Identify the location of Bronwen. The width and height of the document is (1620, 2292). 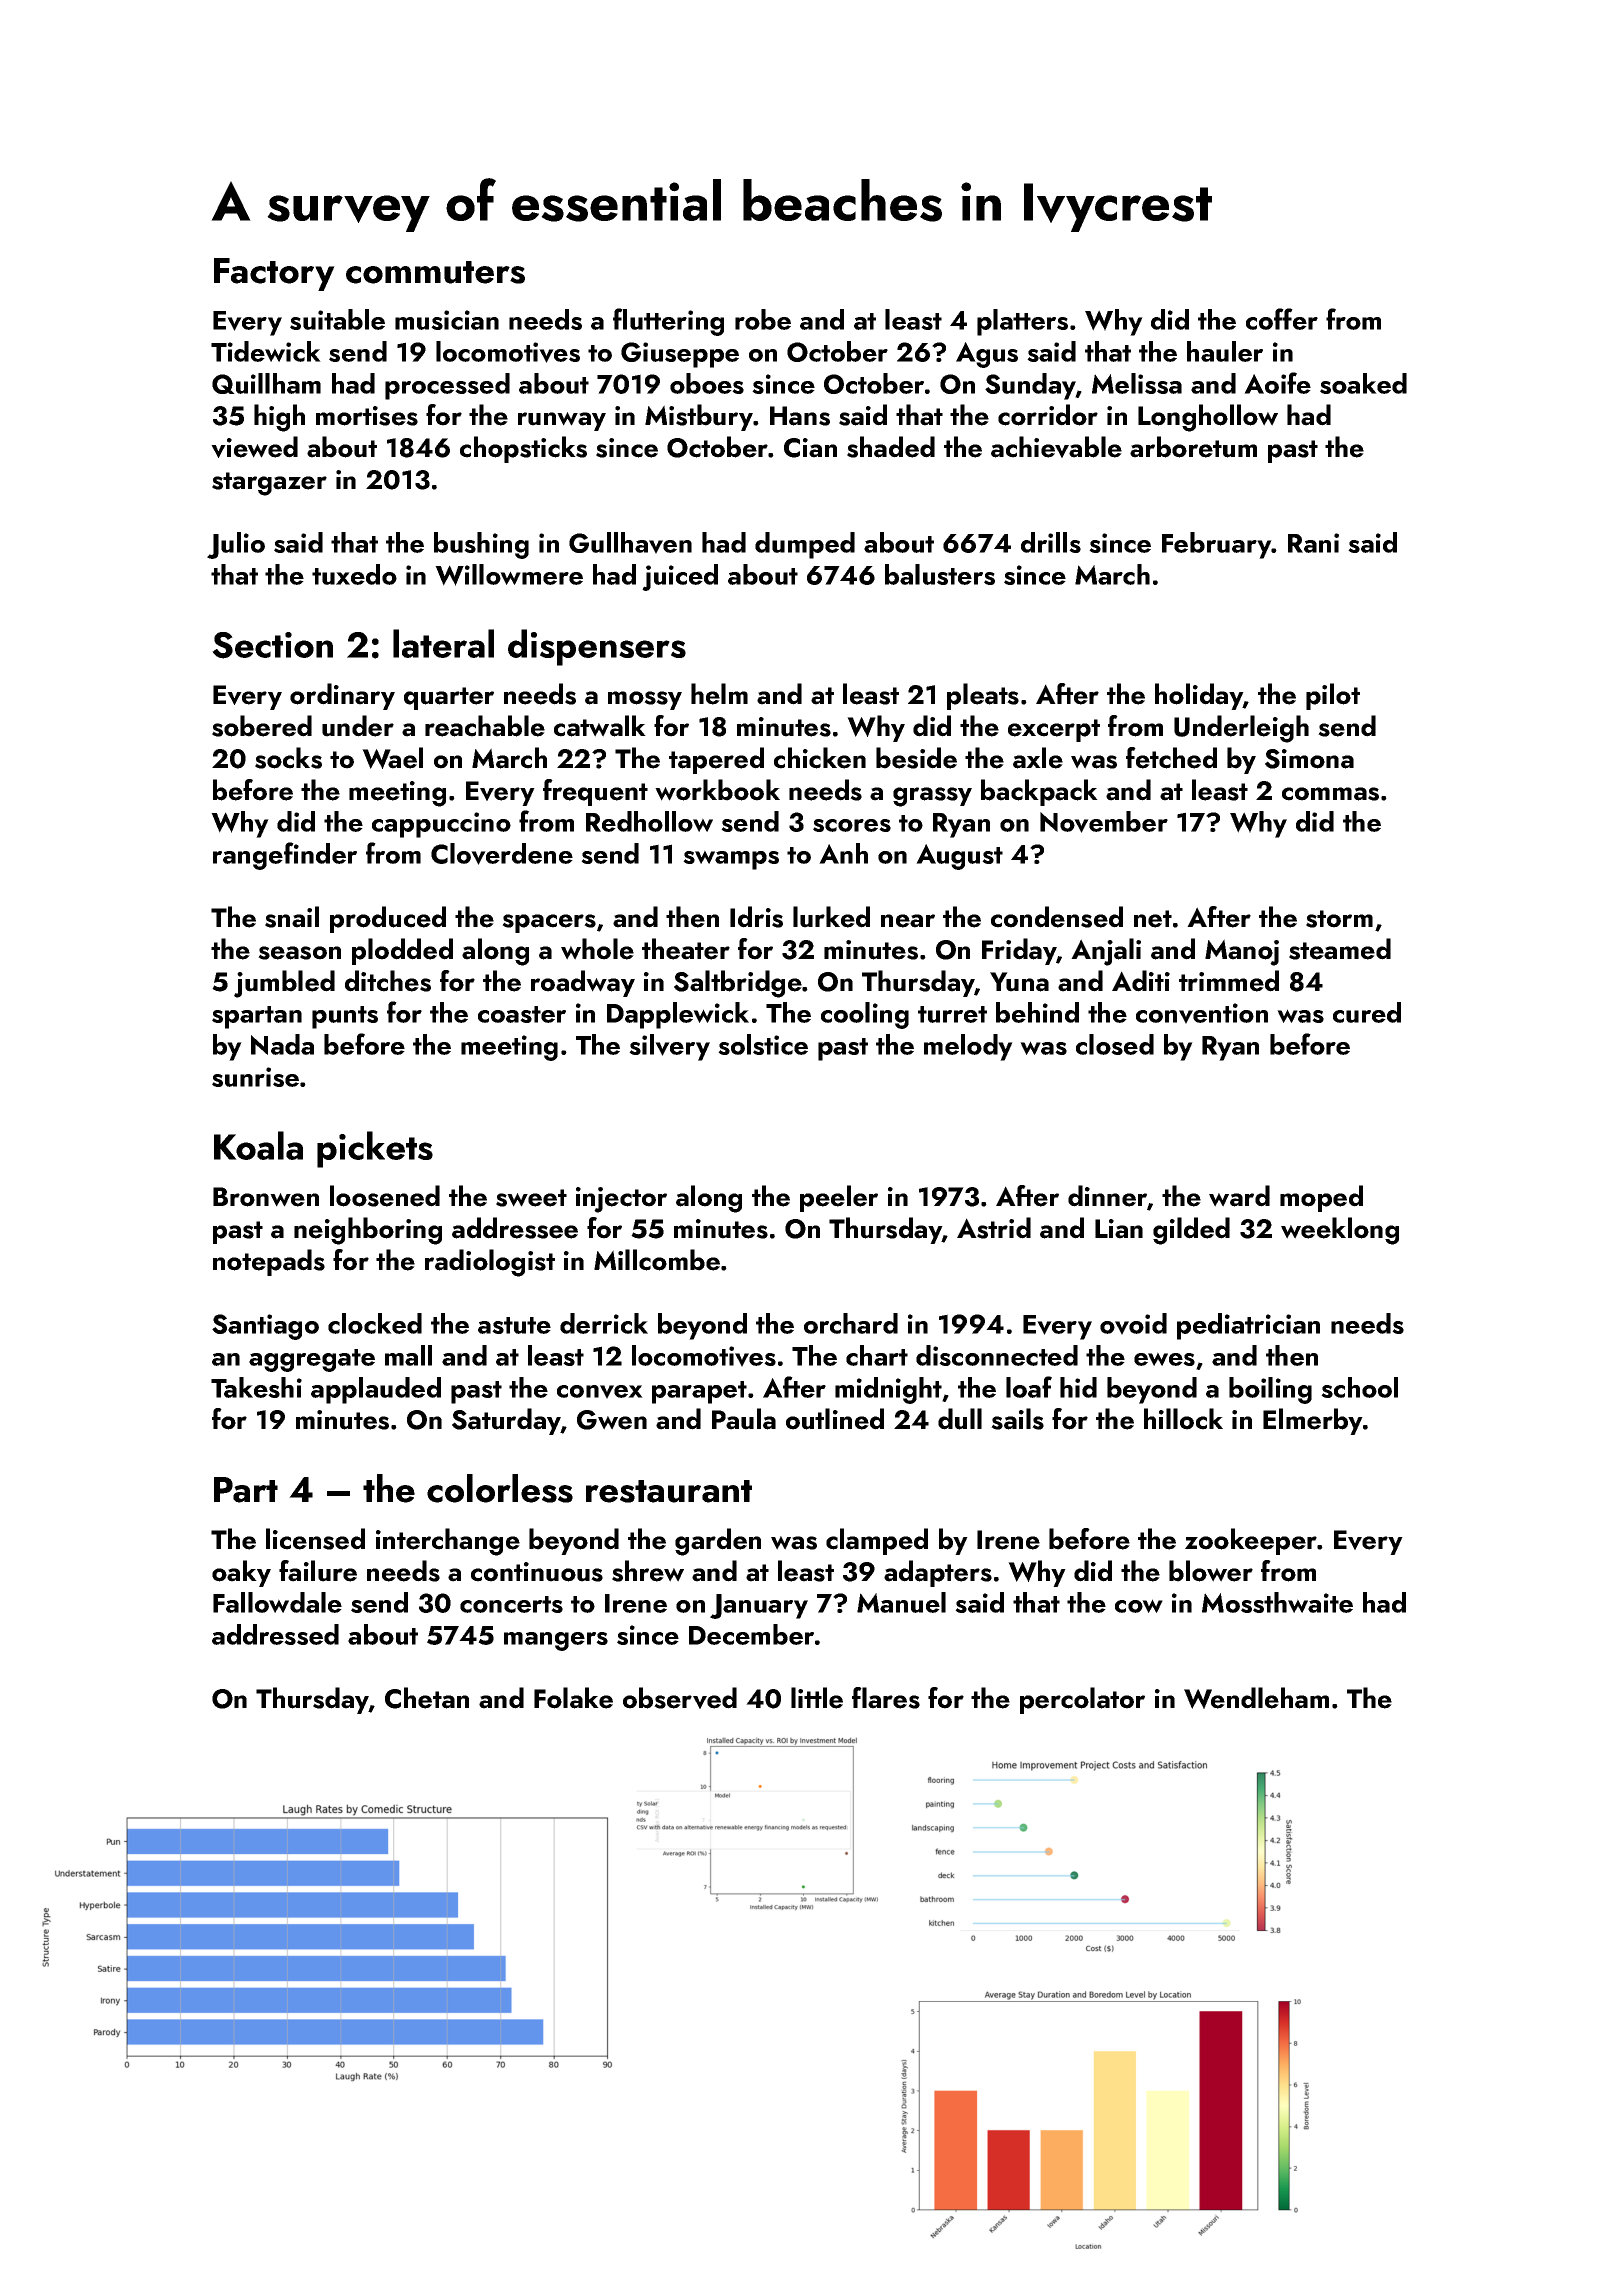
(266, 1197).
